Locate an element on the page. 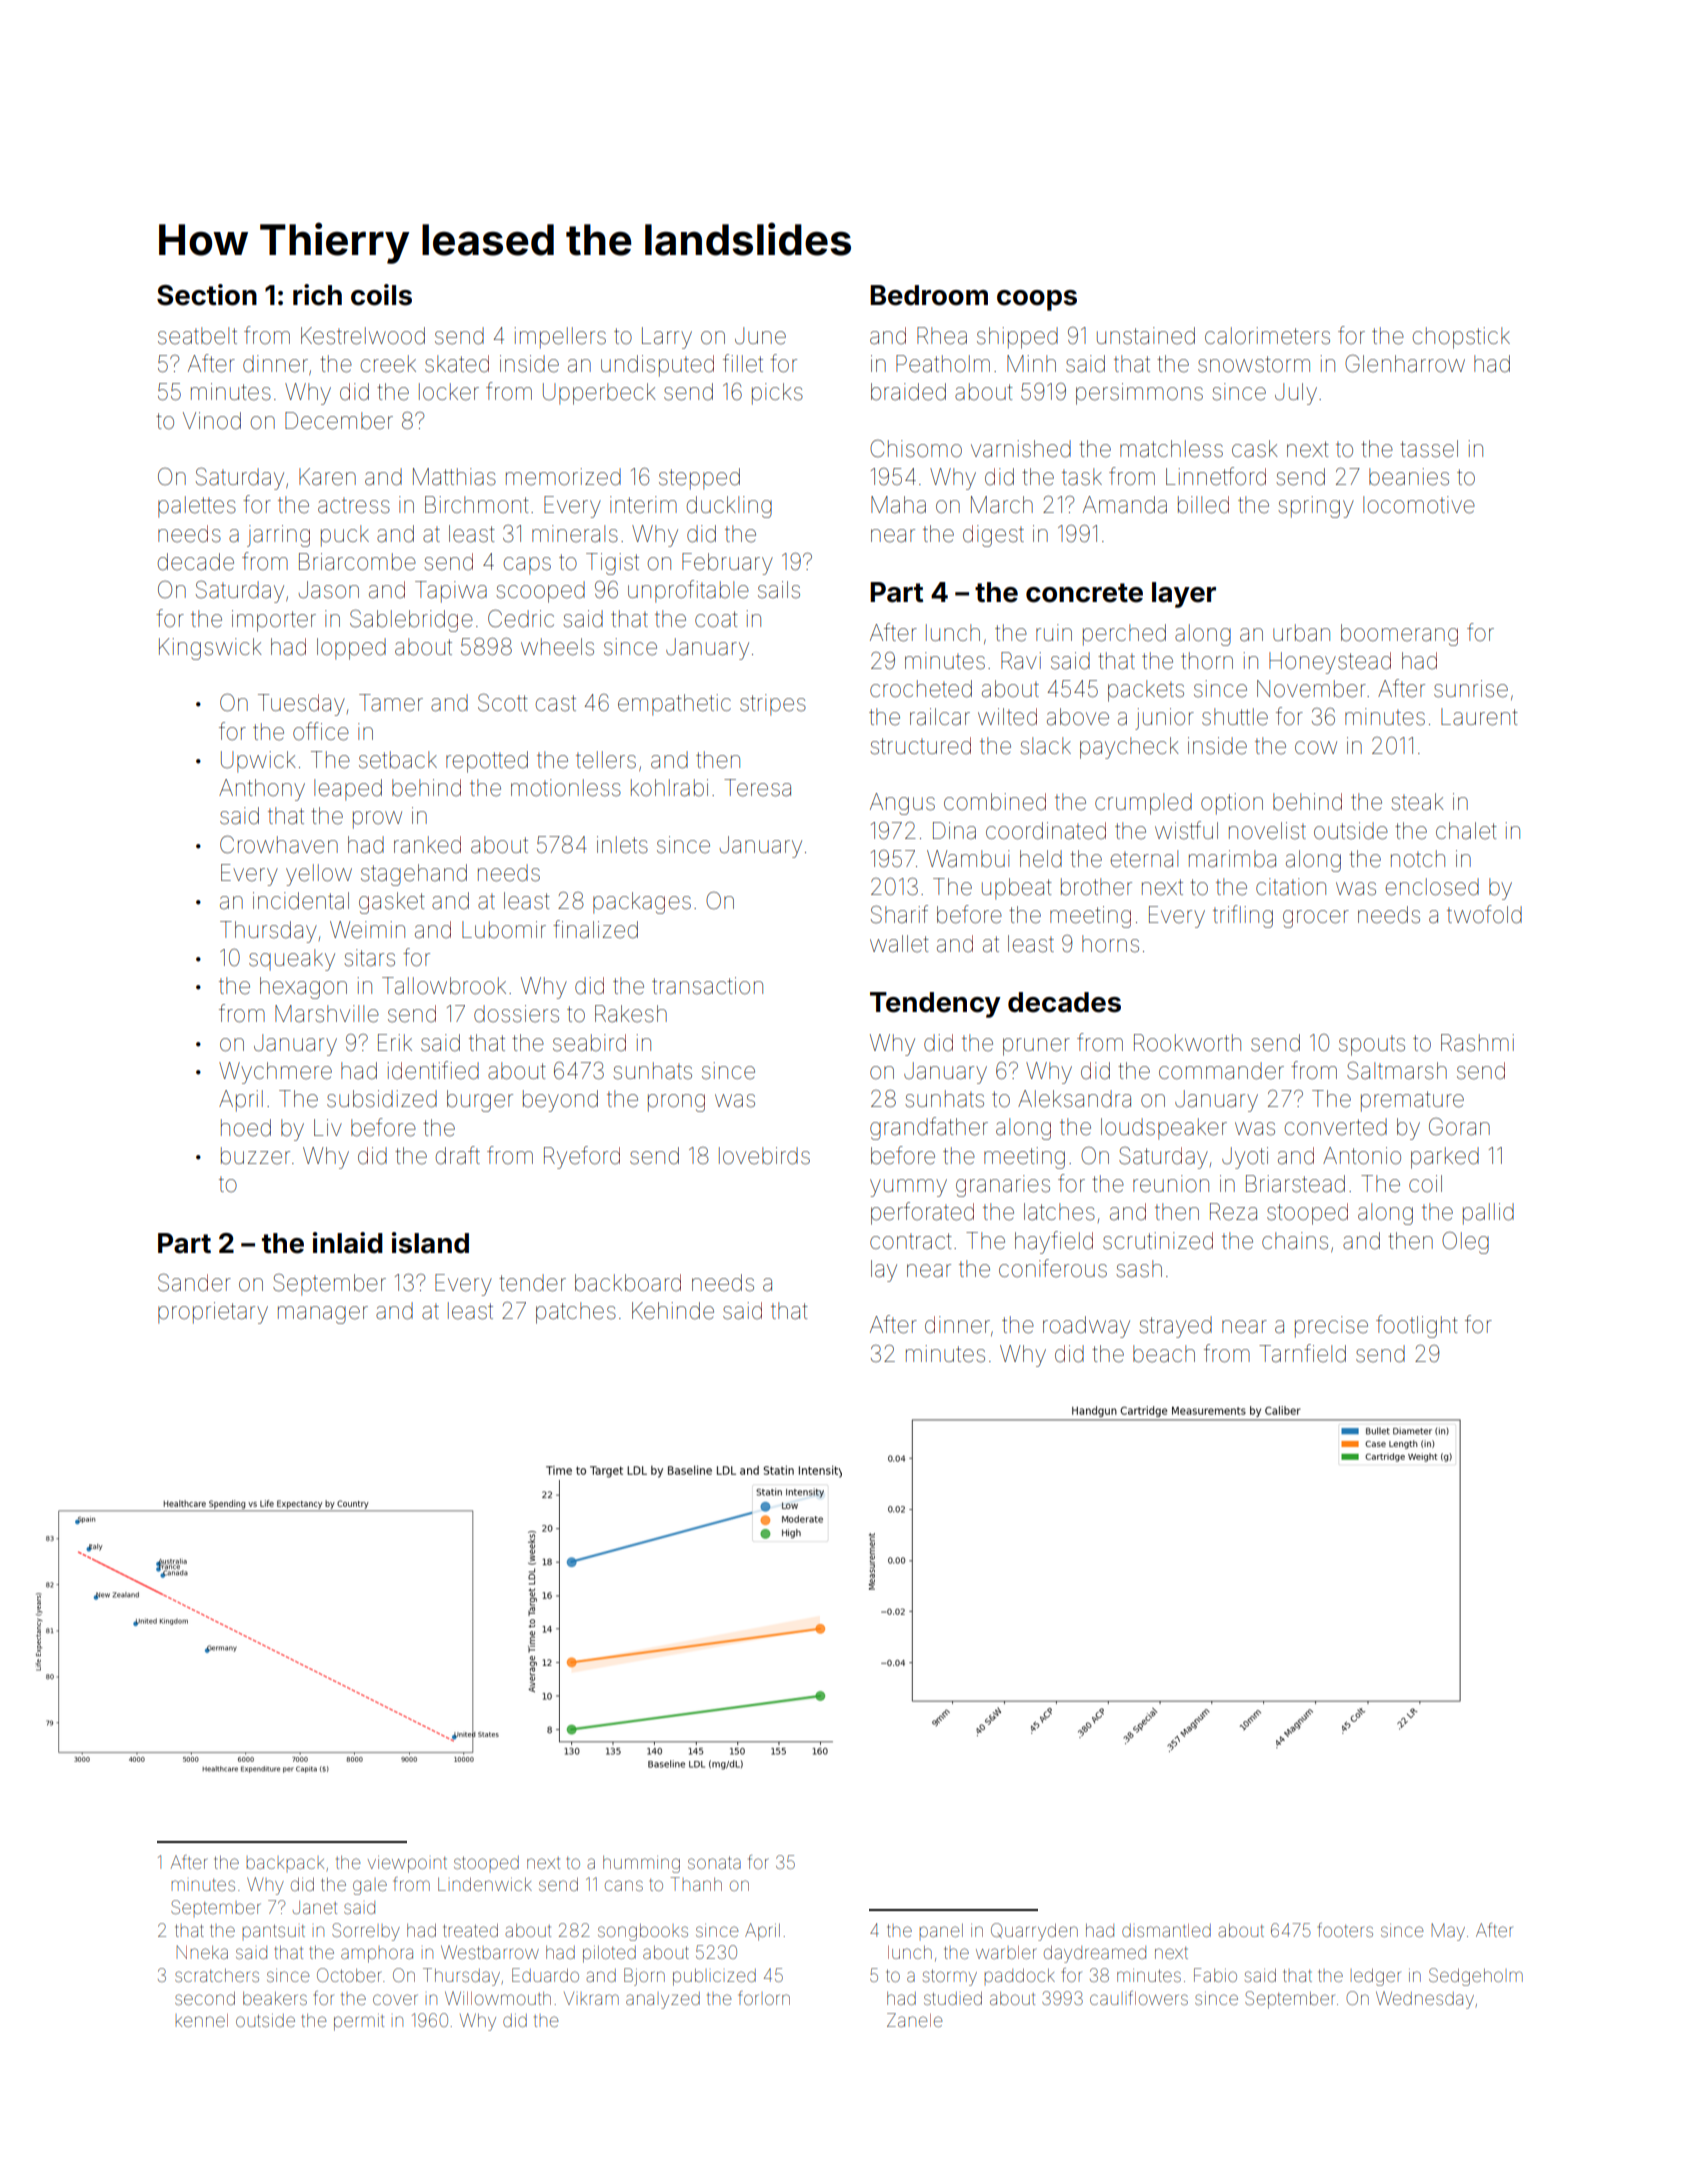 The image size is (1683, 2178). contract is located at coordinates (911, 1241).
